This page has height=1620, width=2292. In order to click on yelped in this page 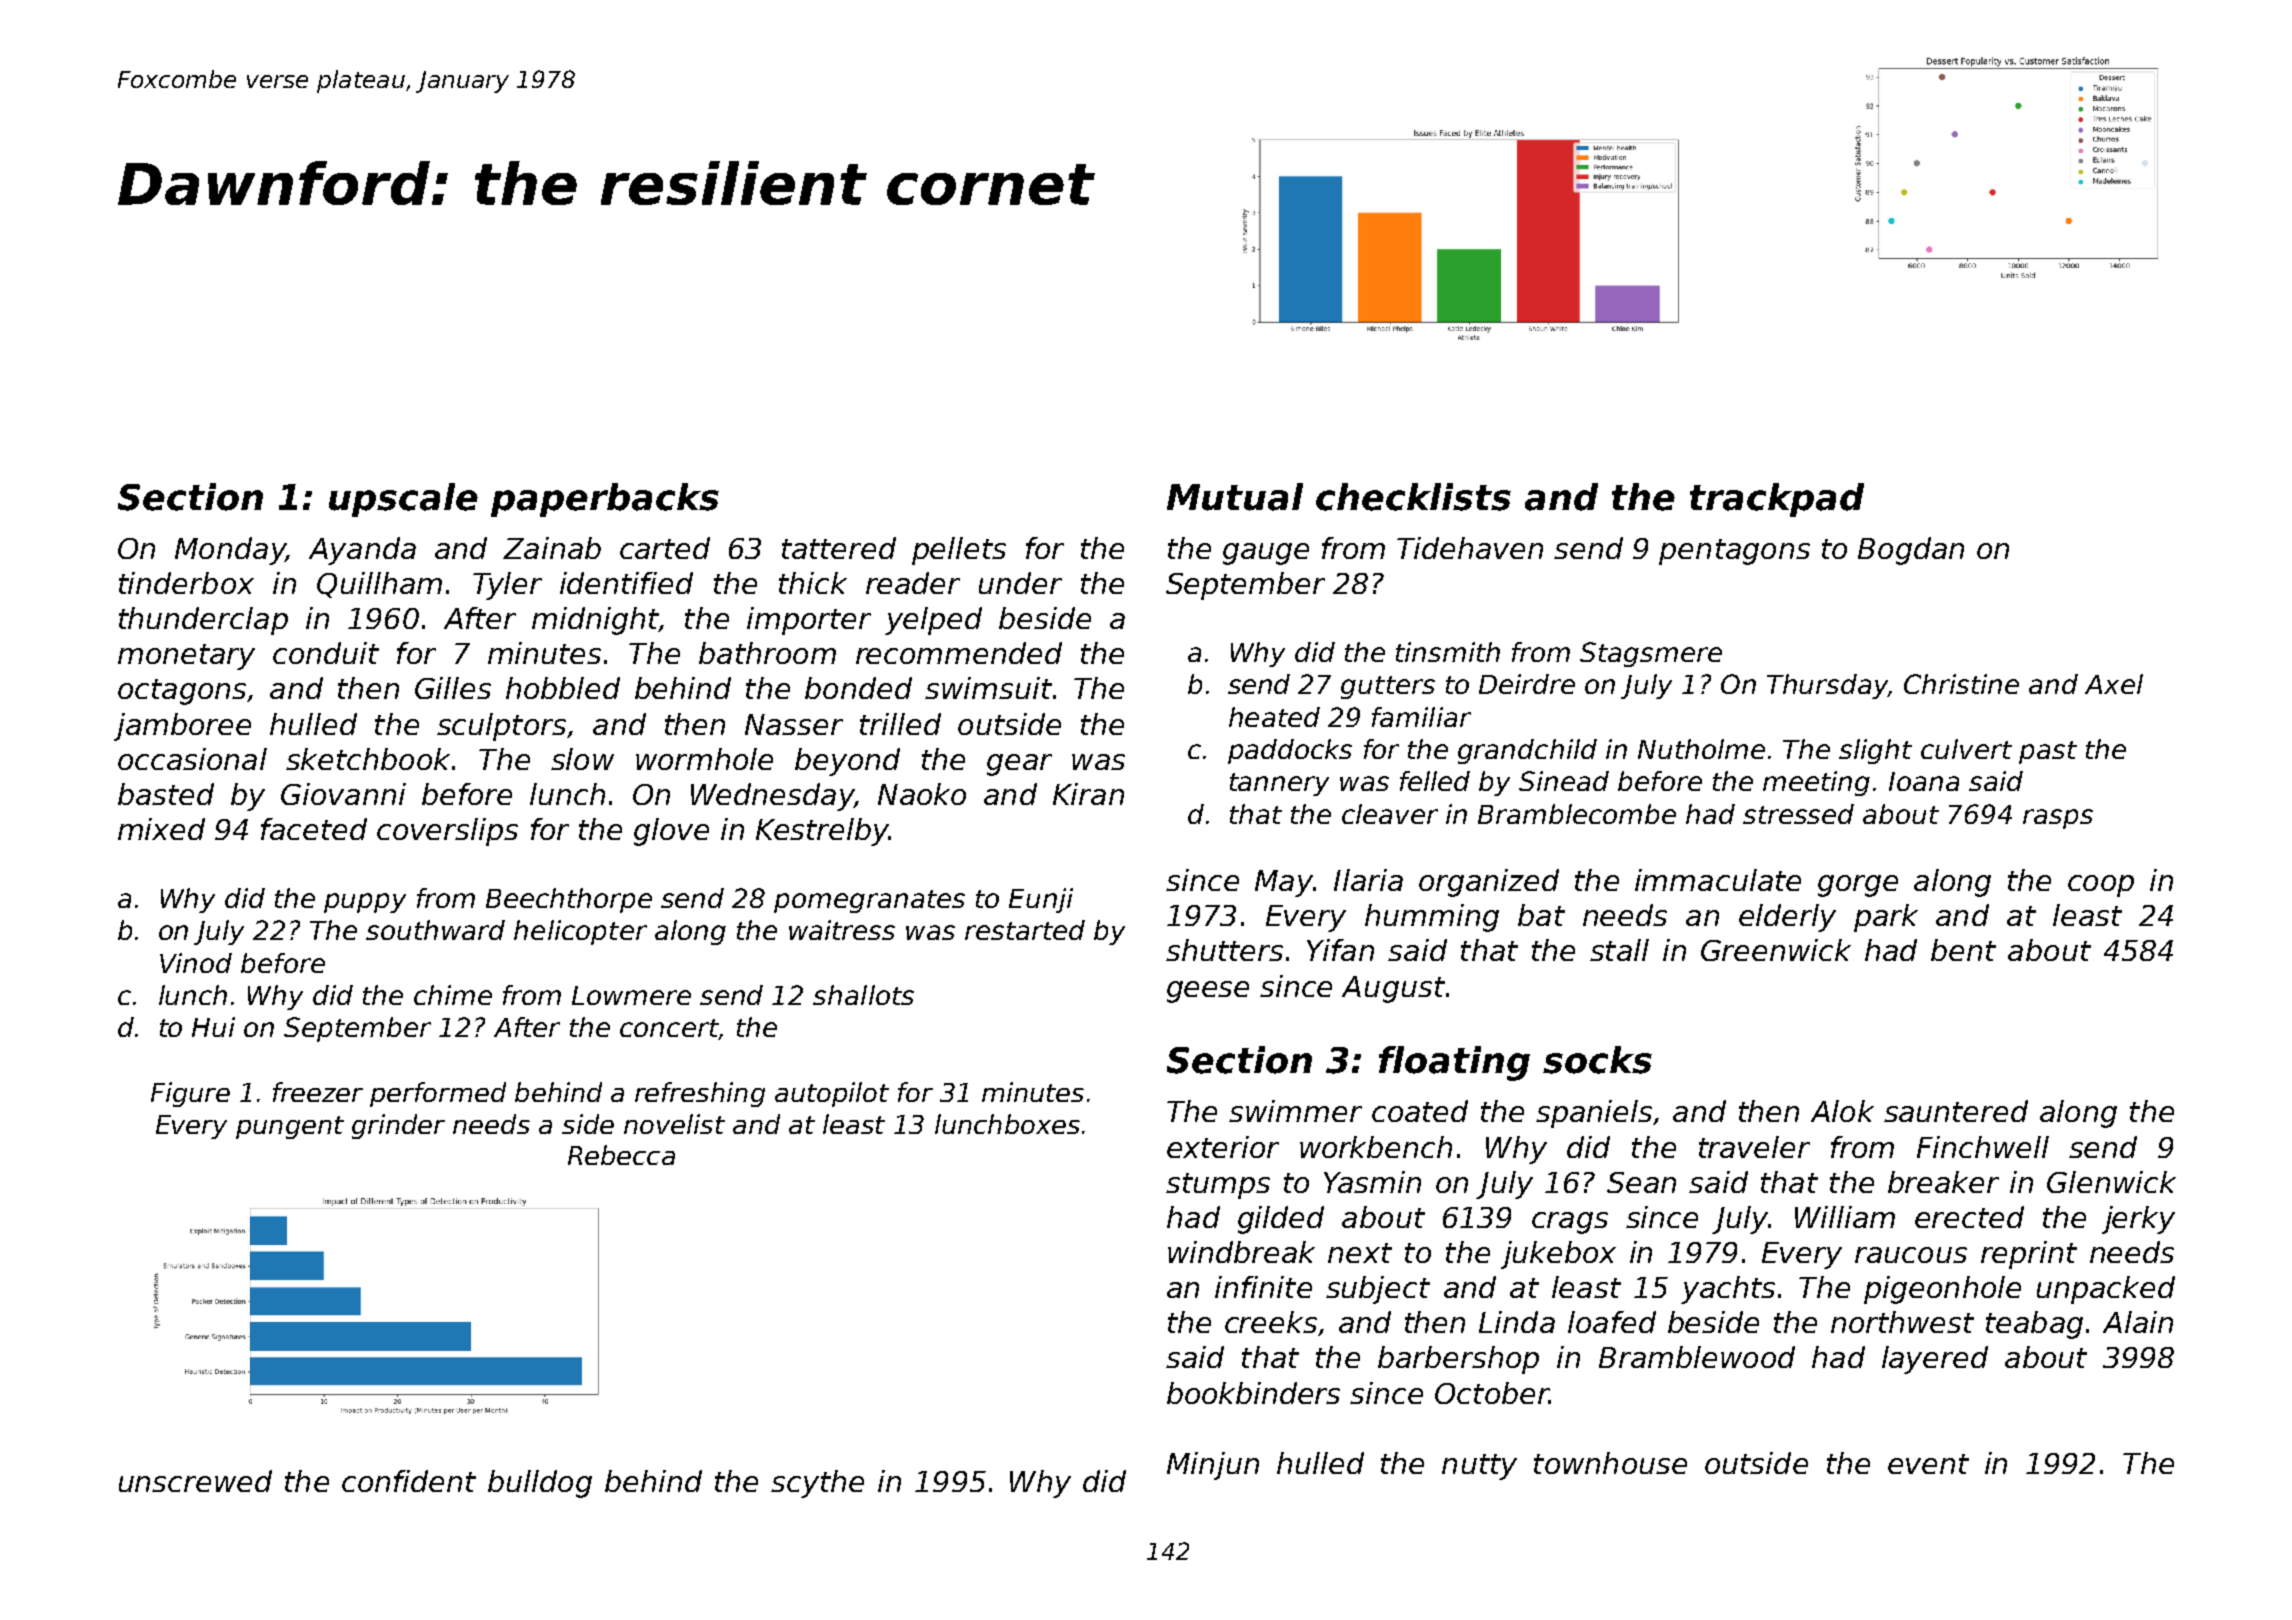, I will do `click(933, 621)`.
